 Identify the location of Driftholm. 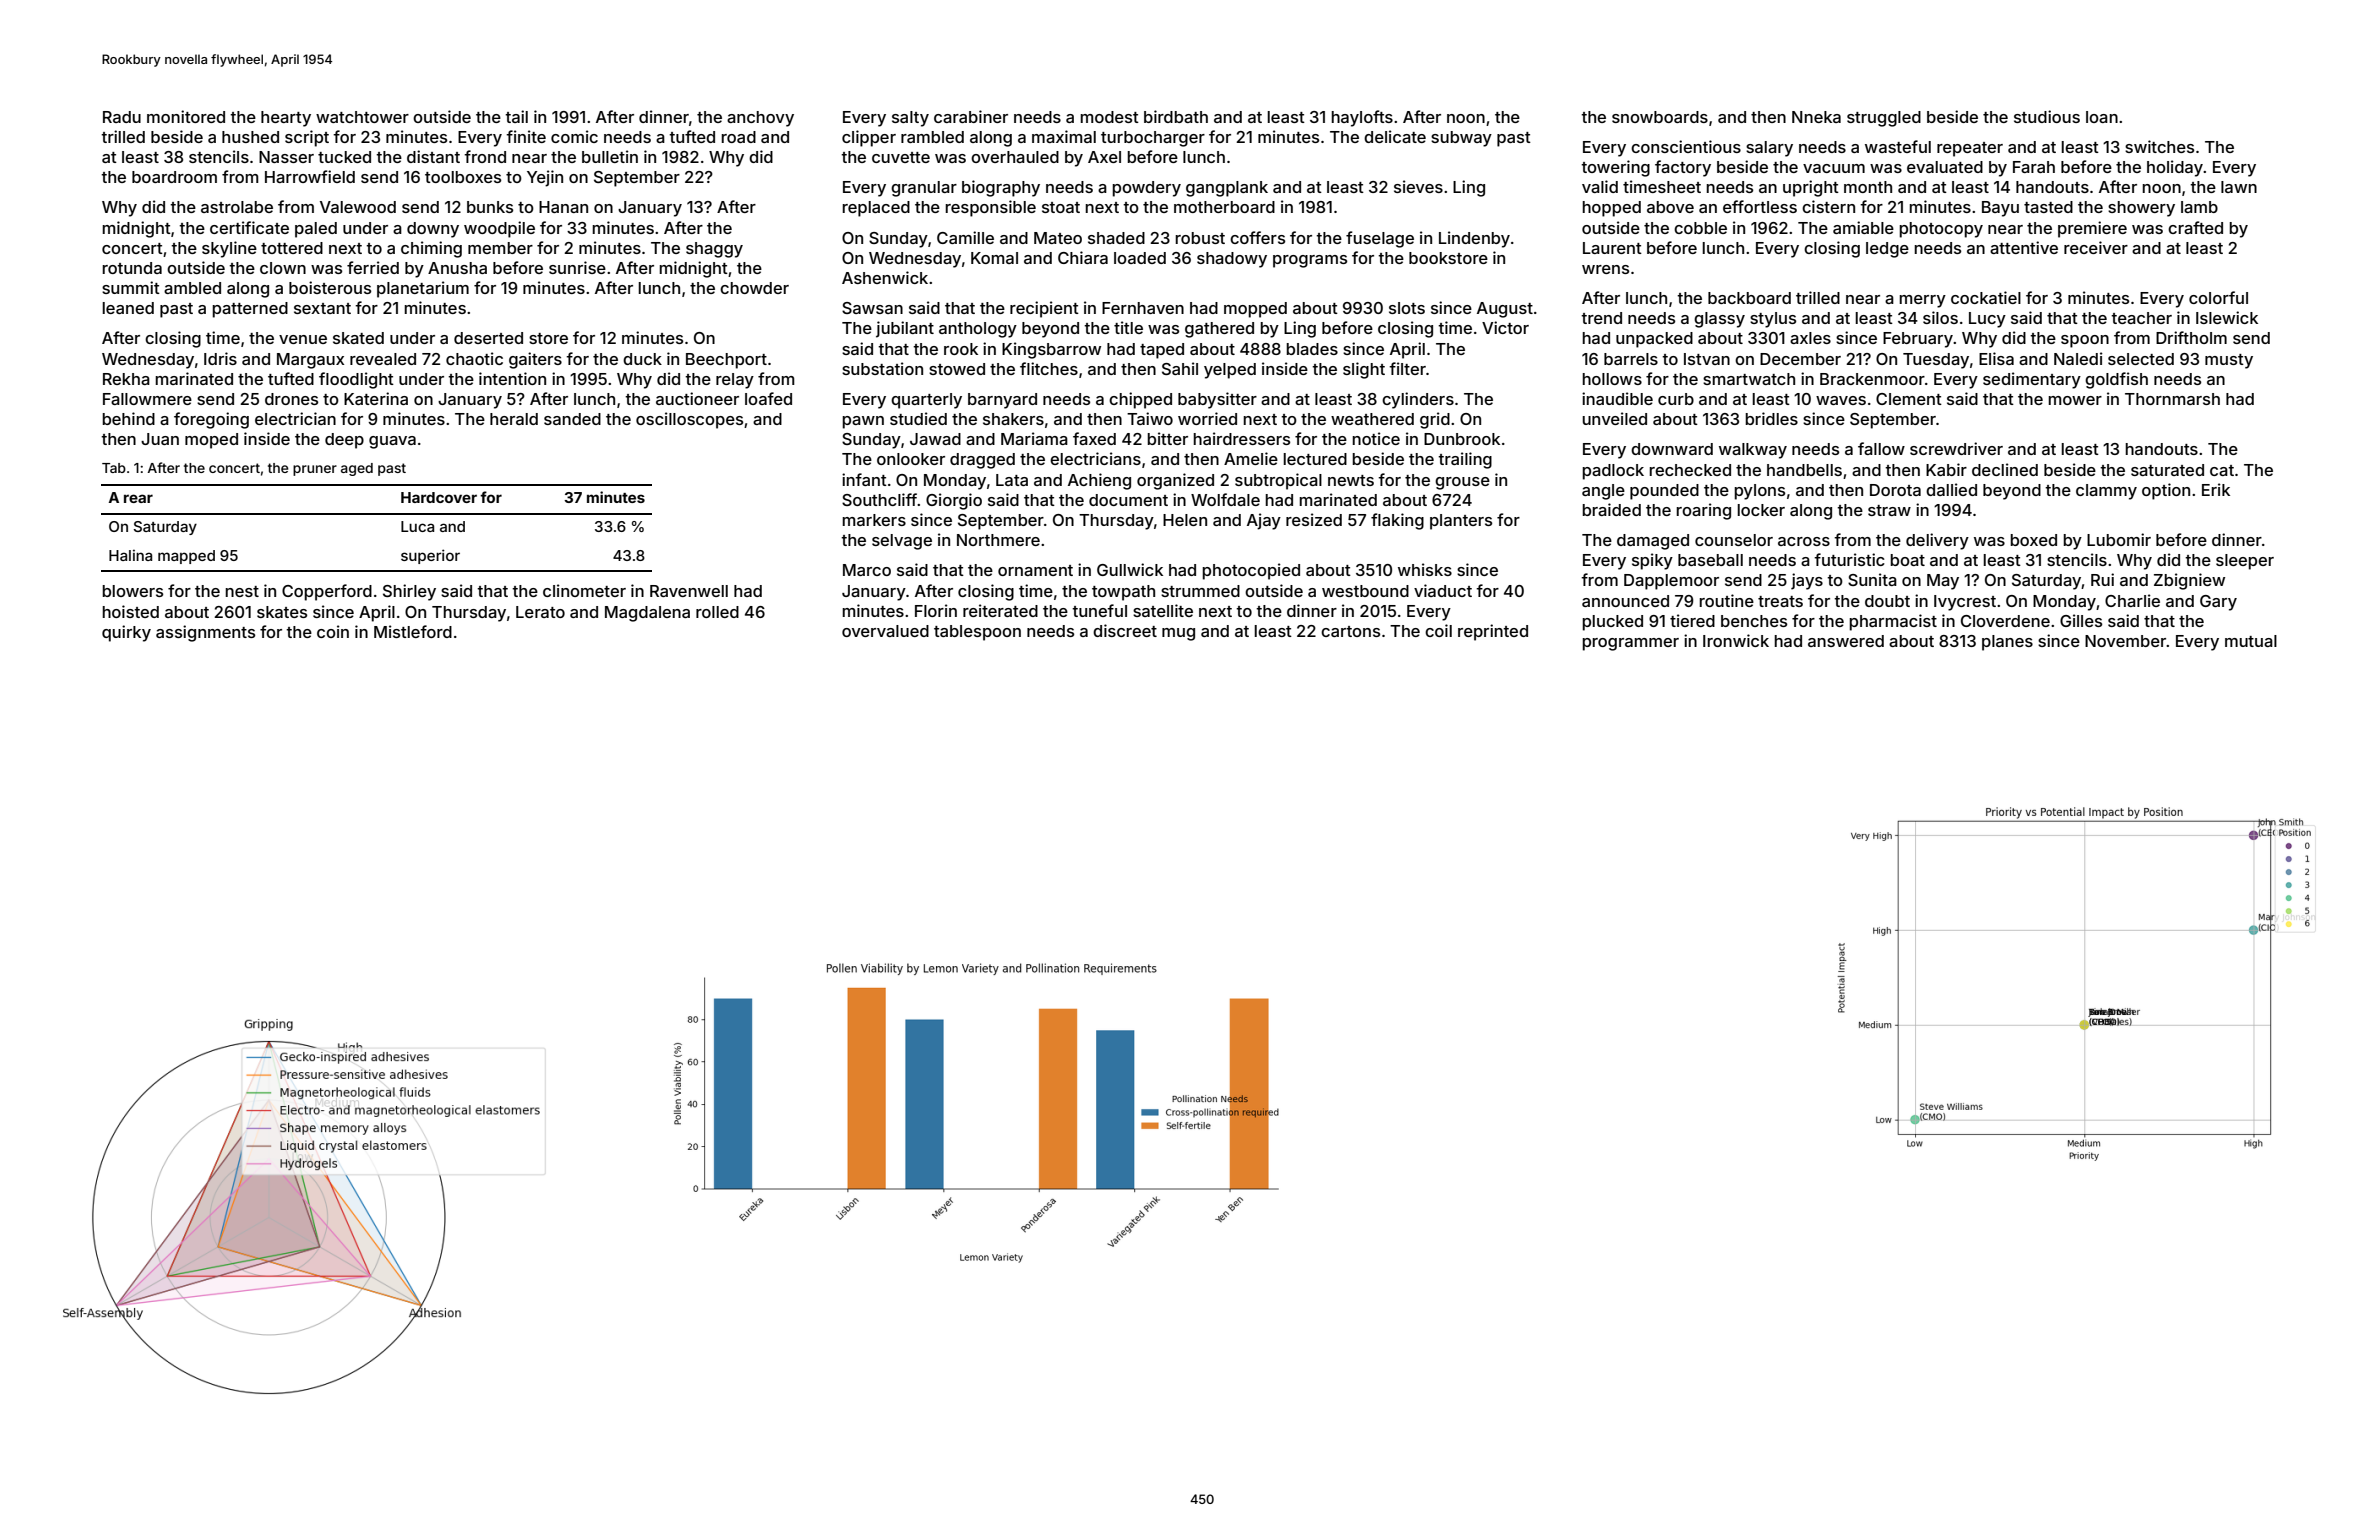
(2191, 337).
